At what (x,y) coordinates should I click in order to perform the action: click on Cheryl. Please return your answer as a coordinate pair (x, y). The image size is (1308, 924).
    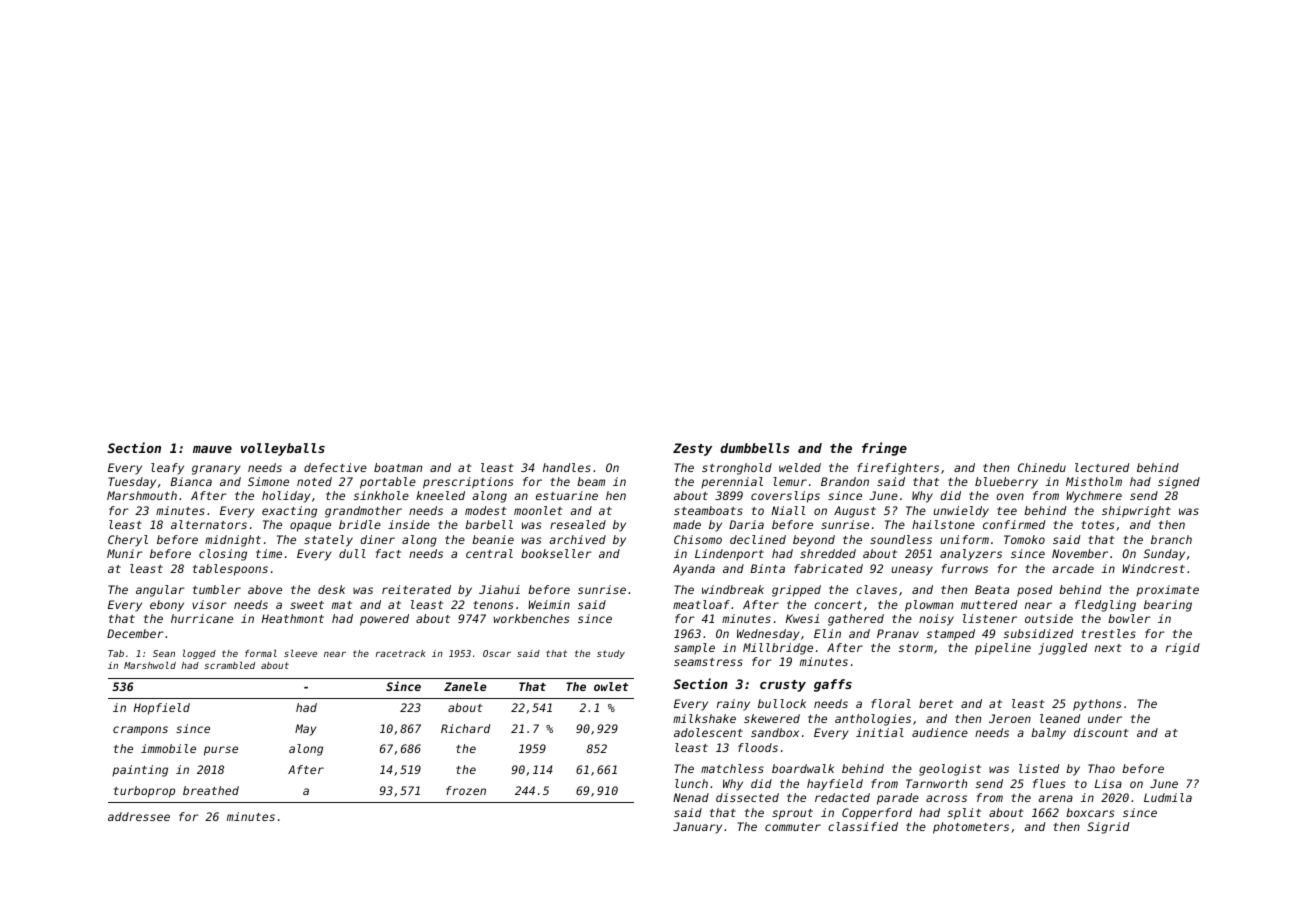
    Looking at the image, I should click on (128, 541).
